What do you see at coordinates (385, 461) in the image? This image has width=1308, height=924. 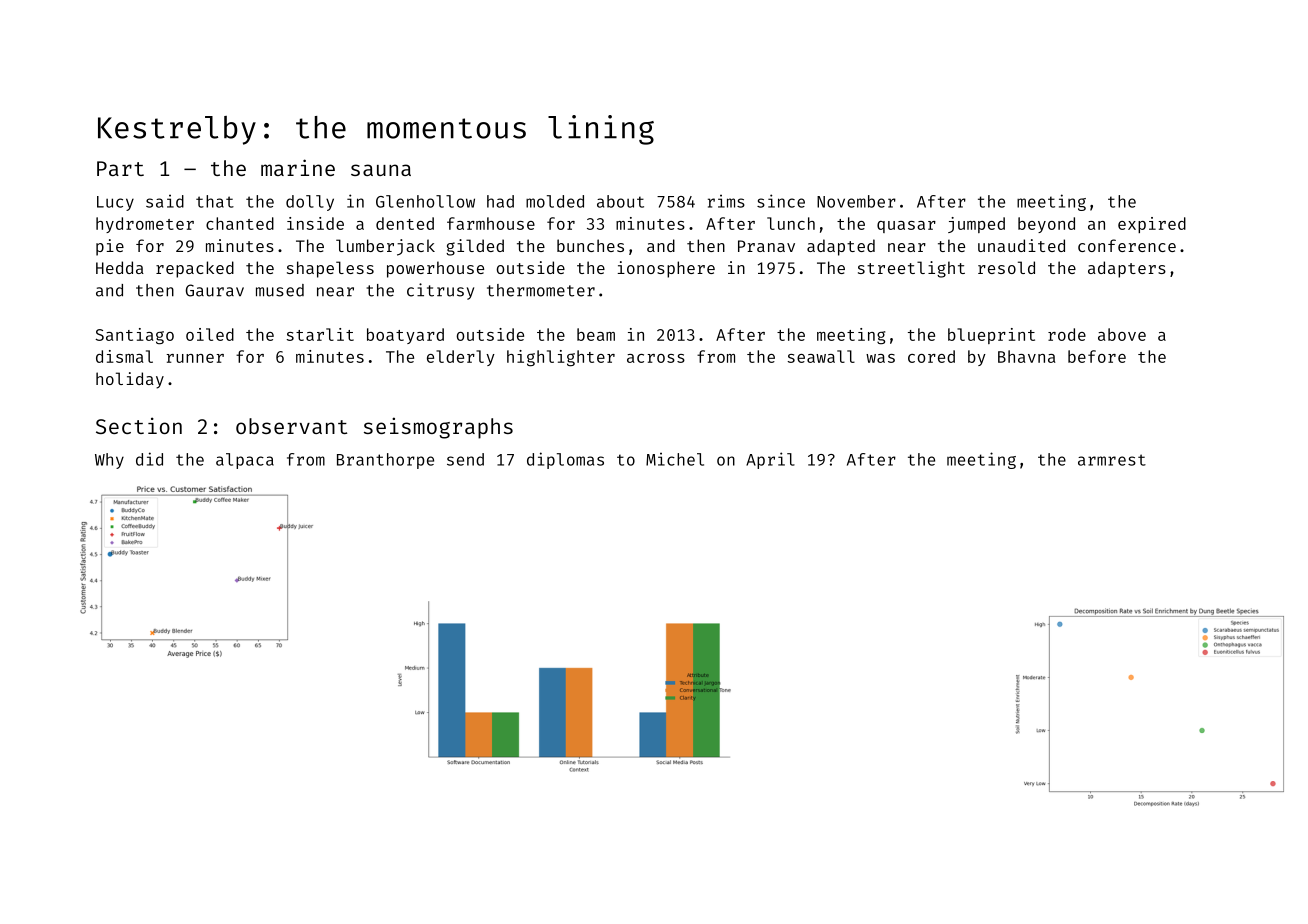 I see `Branthorpe` at bounding box center [385, 461].
